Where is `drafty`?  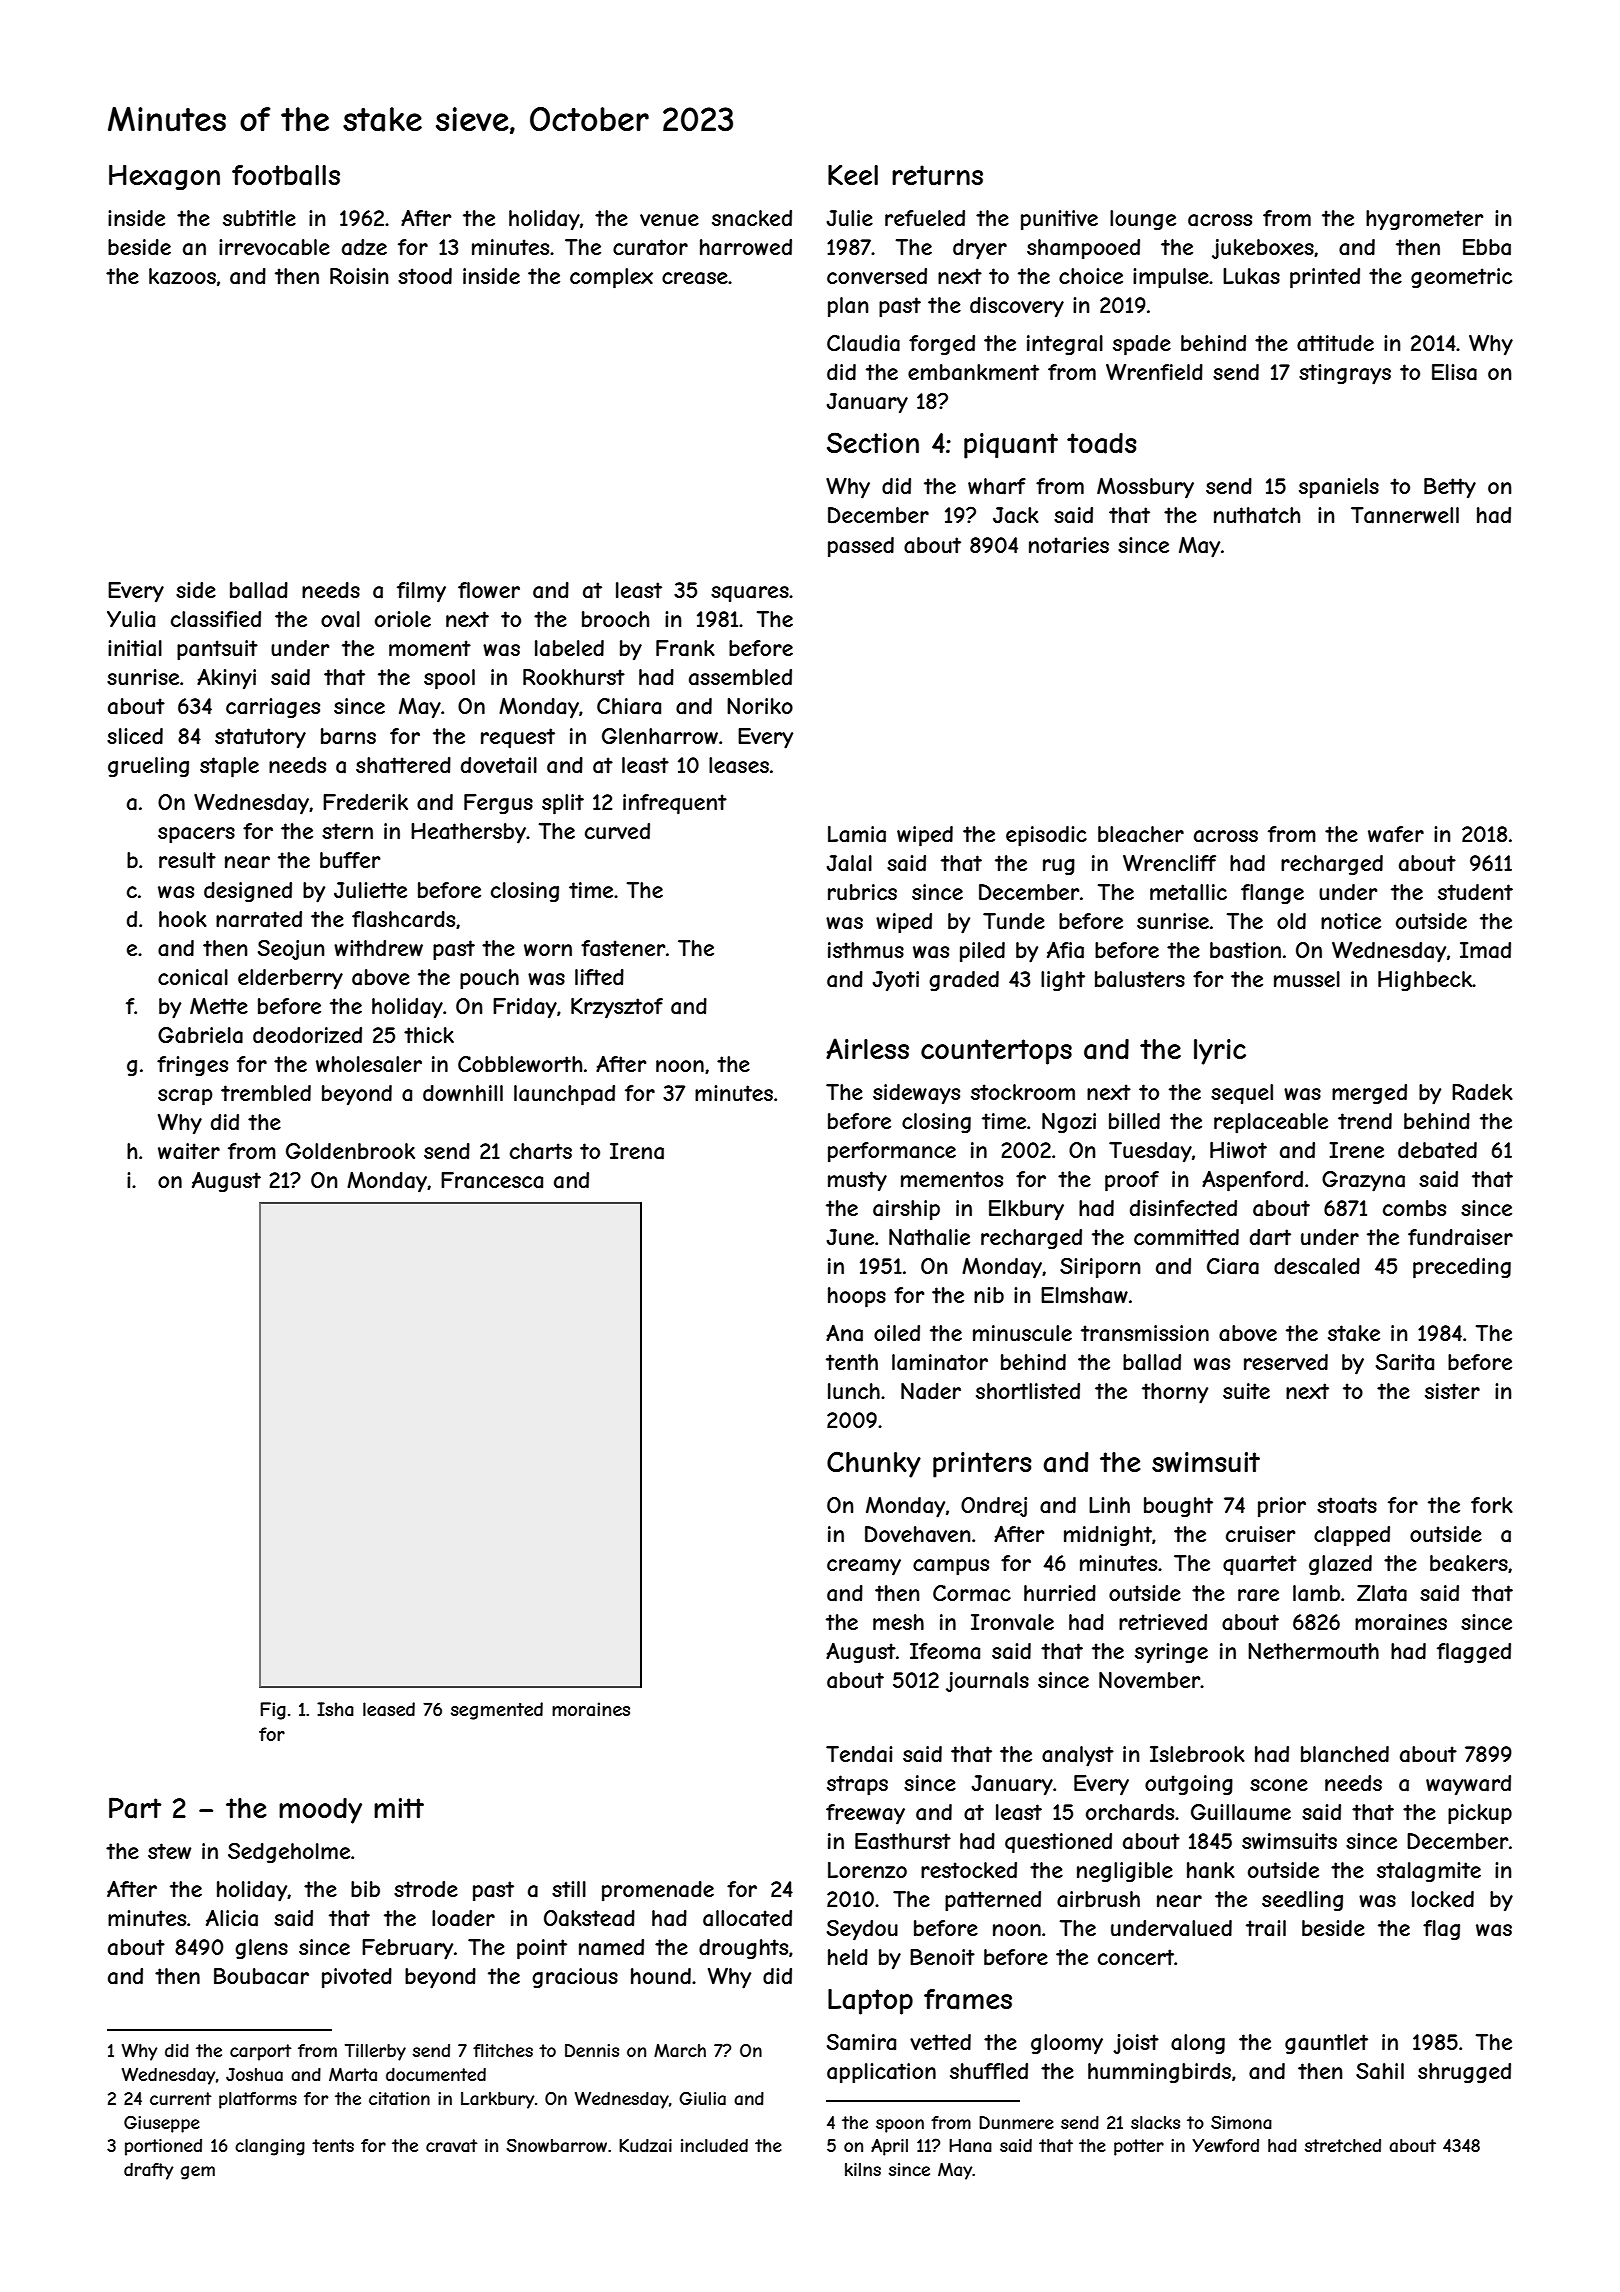
drafty is located at coordinates (148, 2171).
